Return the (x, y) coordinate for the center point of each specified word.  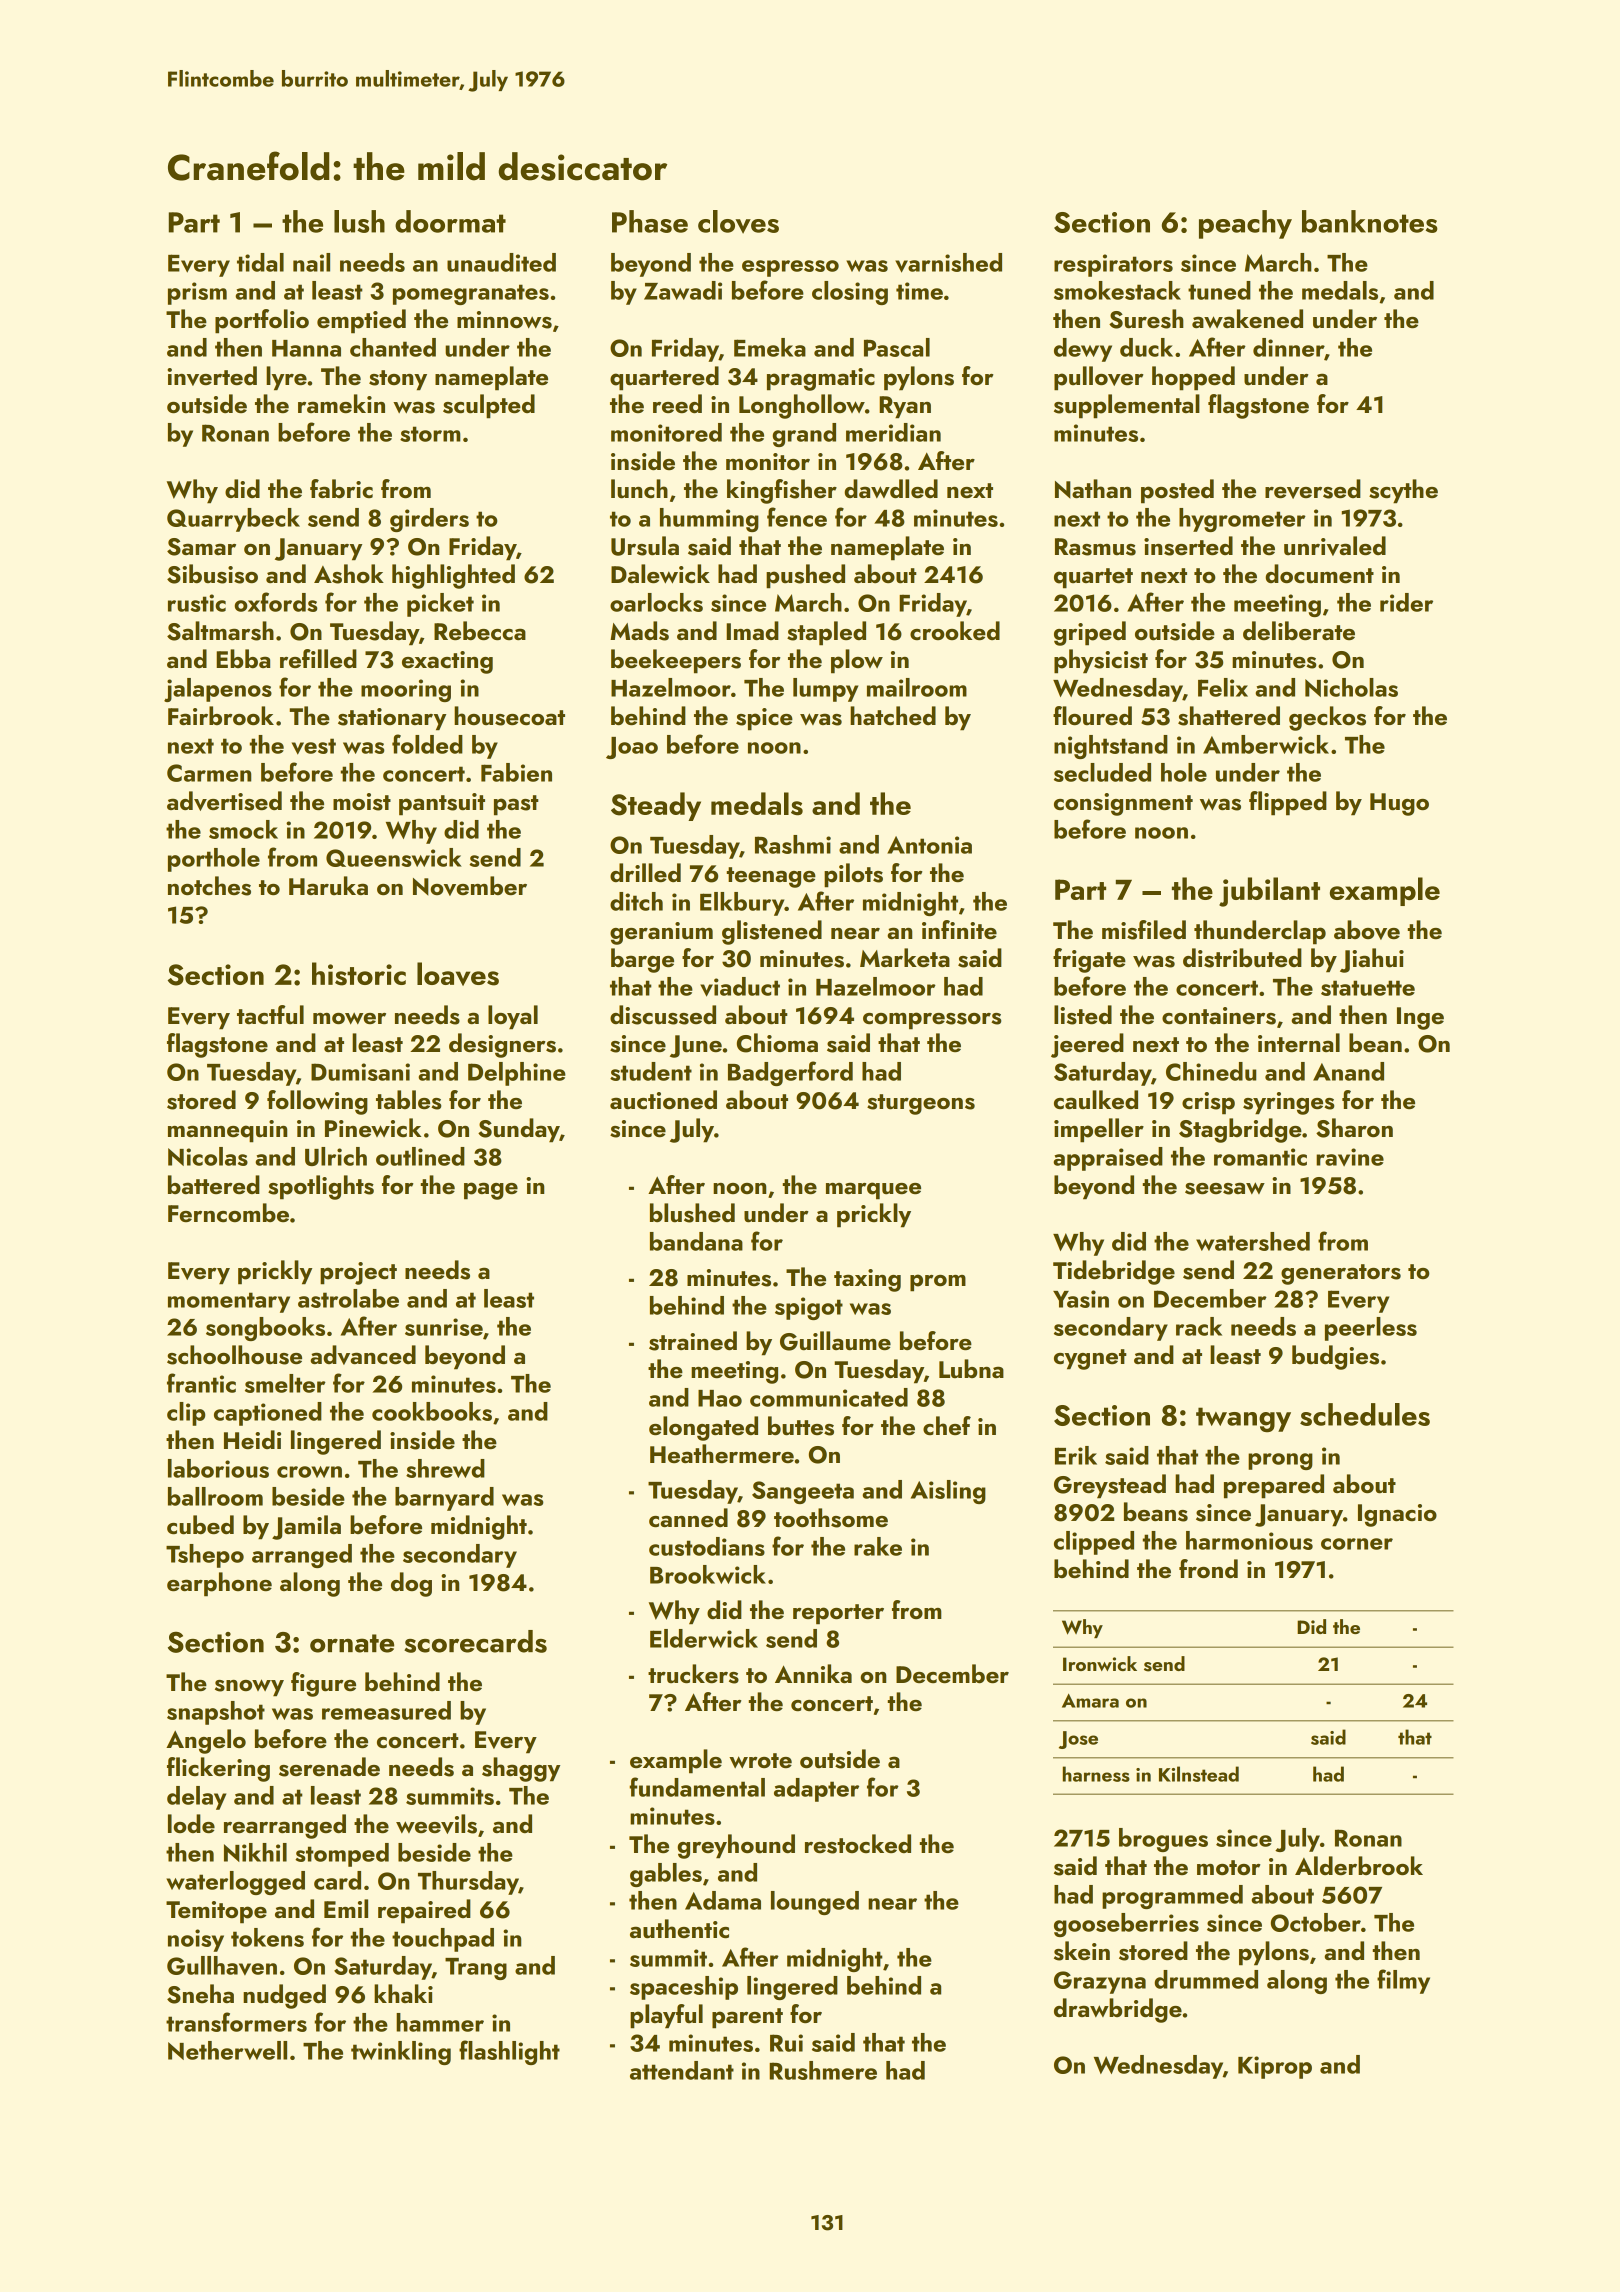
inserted (1188, 546)
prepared (1274, 1486)
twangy (1243, 1420)
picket (440, 605)
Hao (720, 1398)
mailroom (917, 687)
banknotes (1370, 221)
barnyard (444, 1499)
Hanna (306, 348)
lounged (815, 1903)
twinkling (401, 2053)
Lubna (971, 1368)
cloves (738, 222)
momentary (229, 1302)
